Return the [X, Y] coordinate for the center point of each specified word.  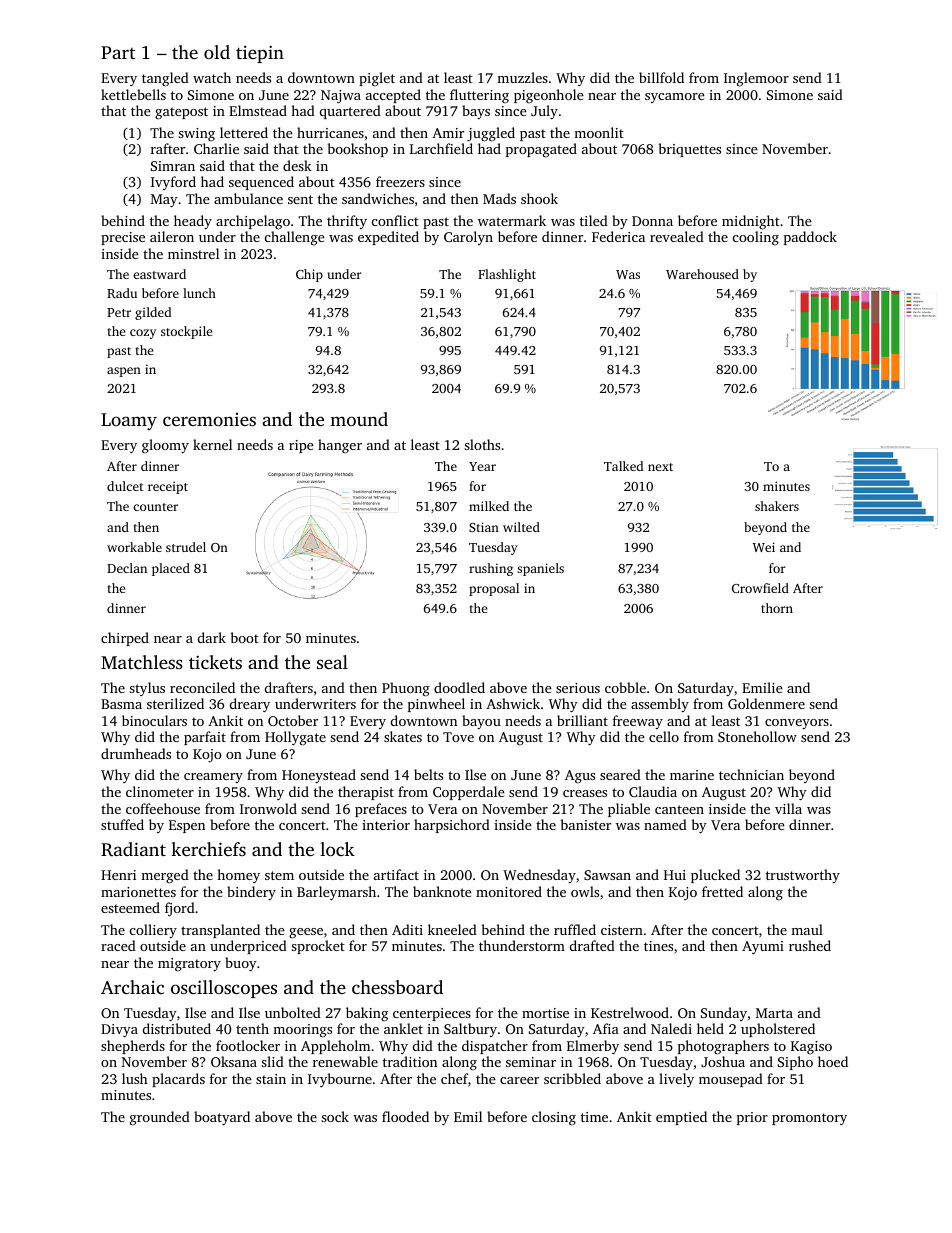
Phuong [406, 689]
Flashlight [507, 275]
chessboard [397, 987]
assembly [660, 705]
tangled [165, 79]
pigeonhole [549, 96]
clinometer [160, 791]
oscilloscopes [224, 989]
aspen [124, 372]
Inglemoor [756, 79]
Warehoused [702, 274]
